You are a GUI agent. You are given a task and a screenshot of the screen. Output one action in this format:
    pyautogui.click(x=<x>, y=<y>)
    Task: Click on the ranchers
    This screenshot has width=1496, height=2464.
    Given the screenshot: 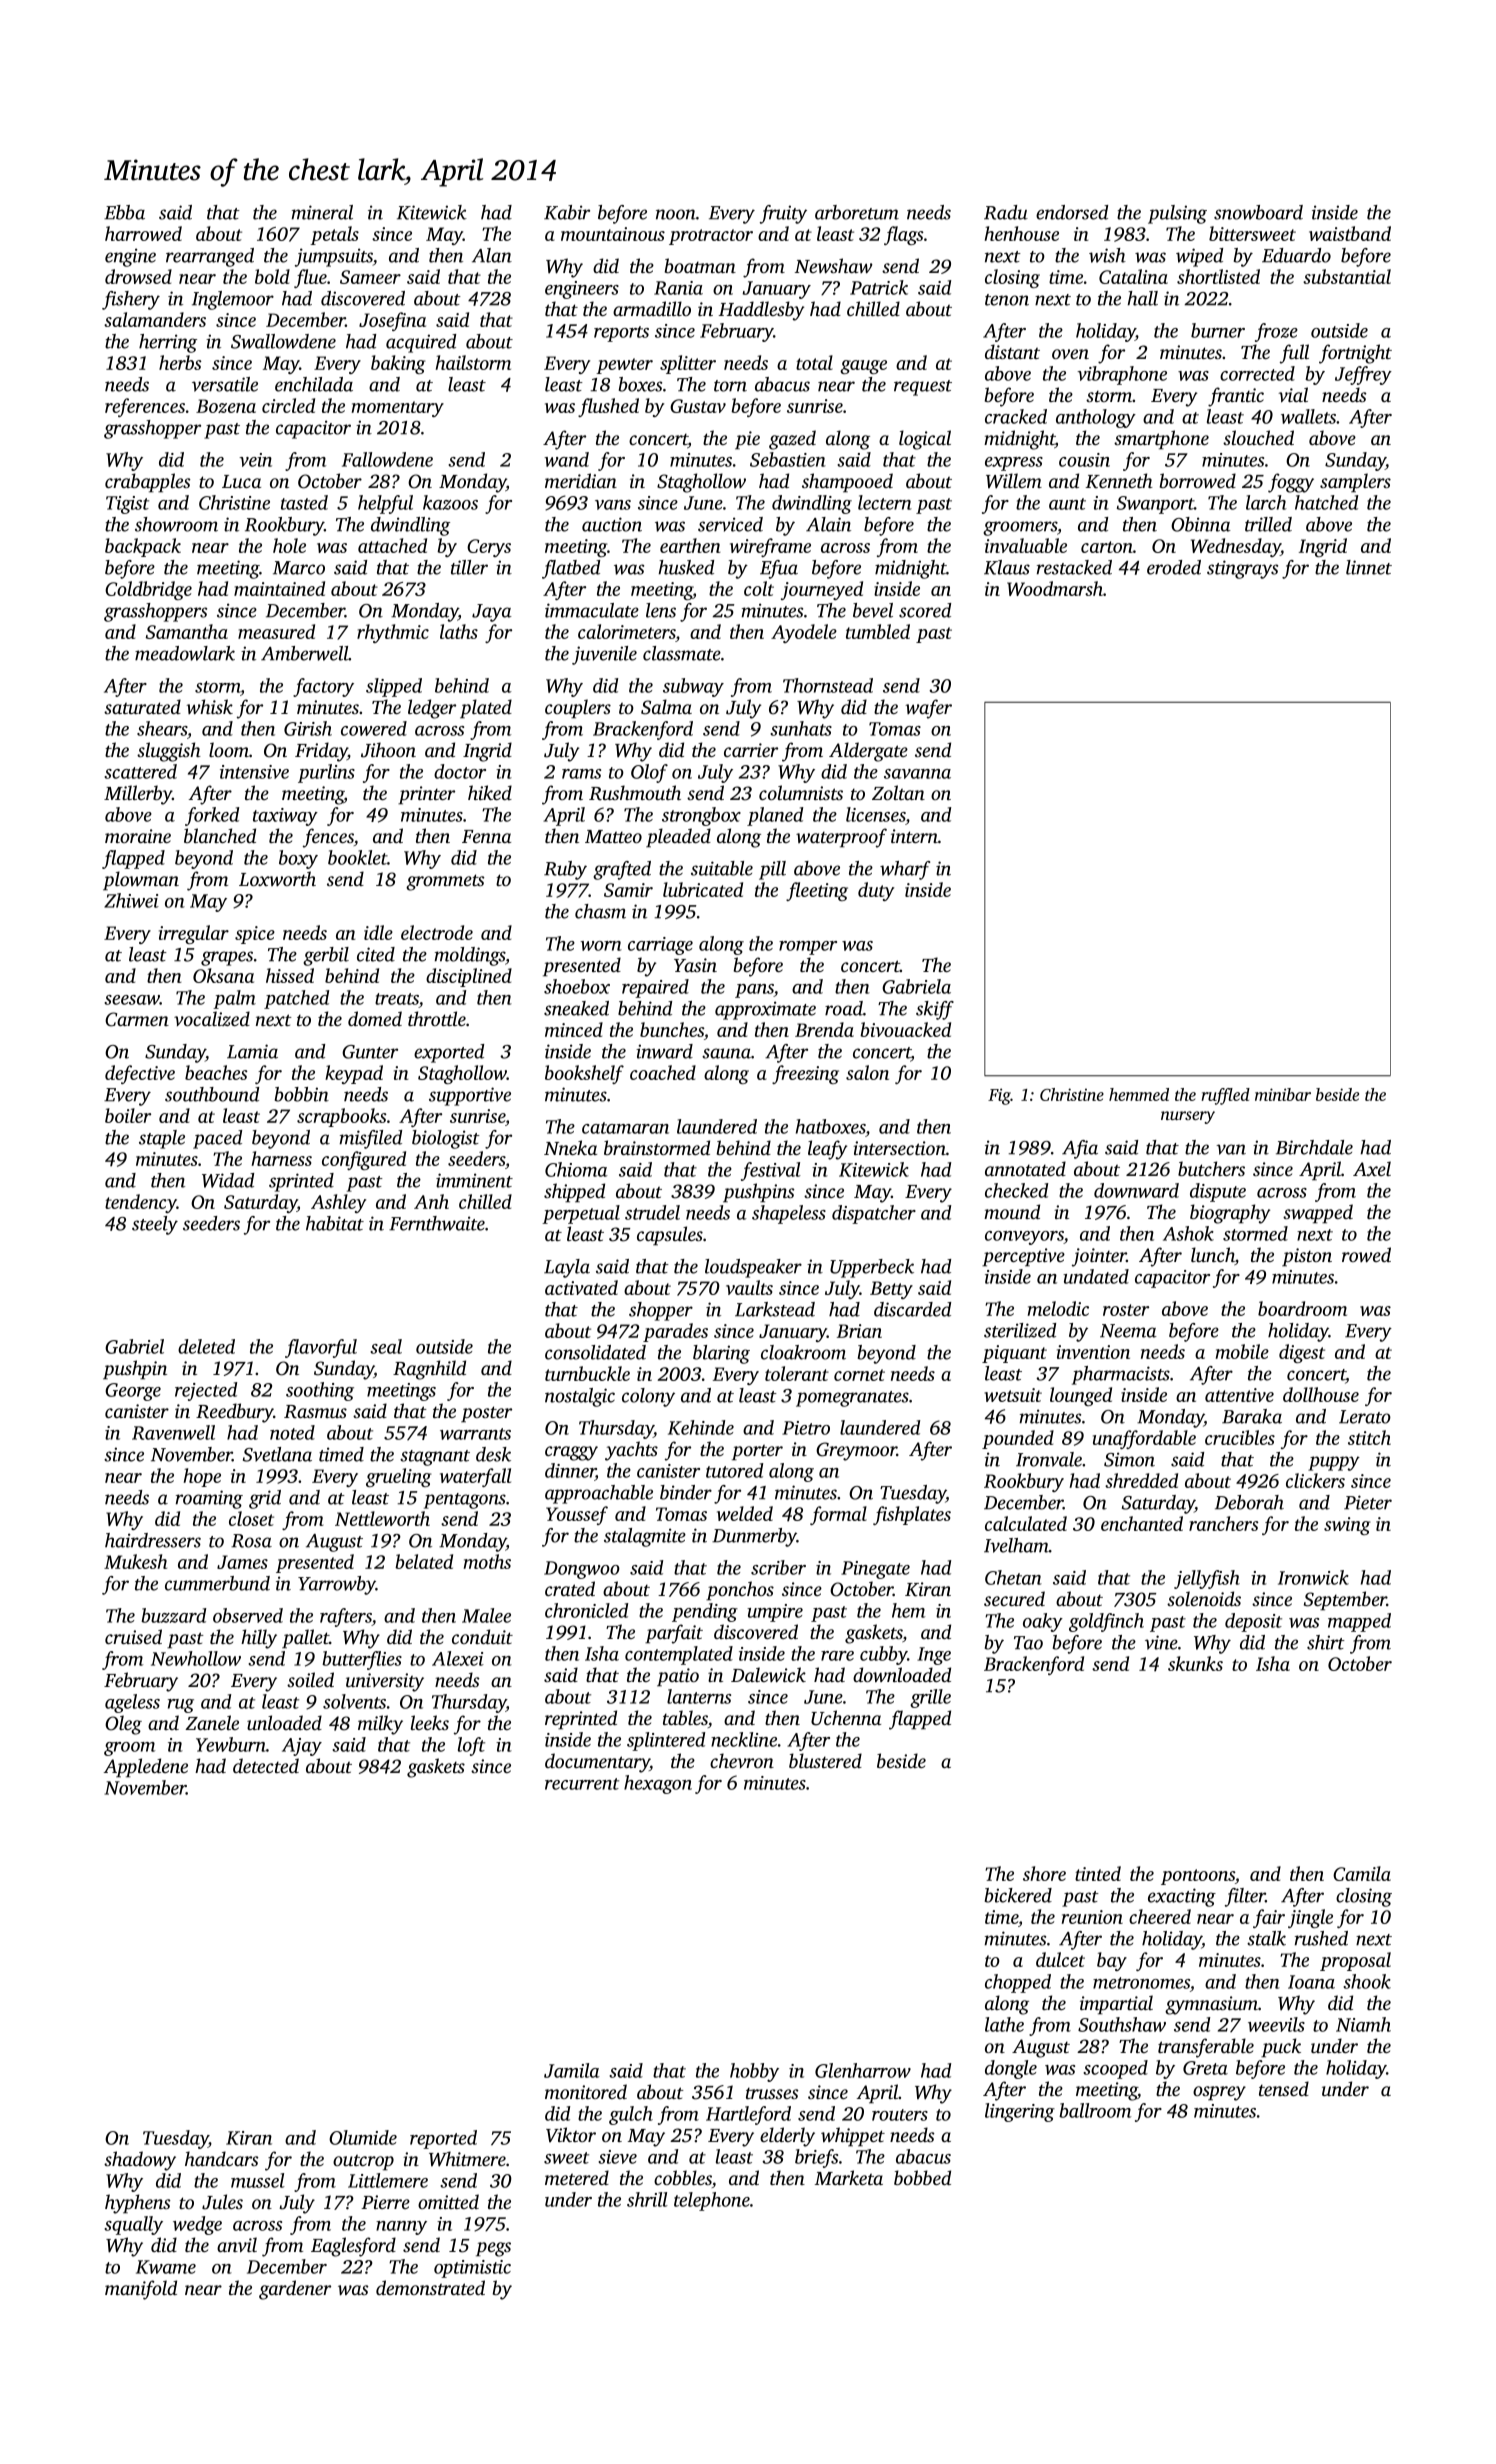 What is the action you would take?
    pyautogui.click(x=1224, y=1523)
